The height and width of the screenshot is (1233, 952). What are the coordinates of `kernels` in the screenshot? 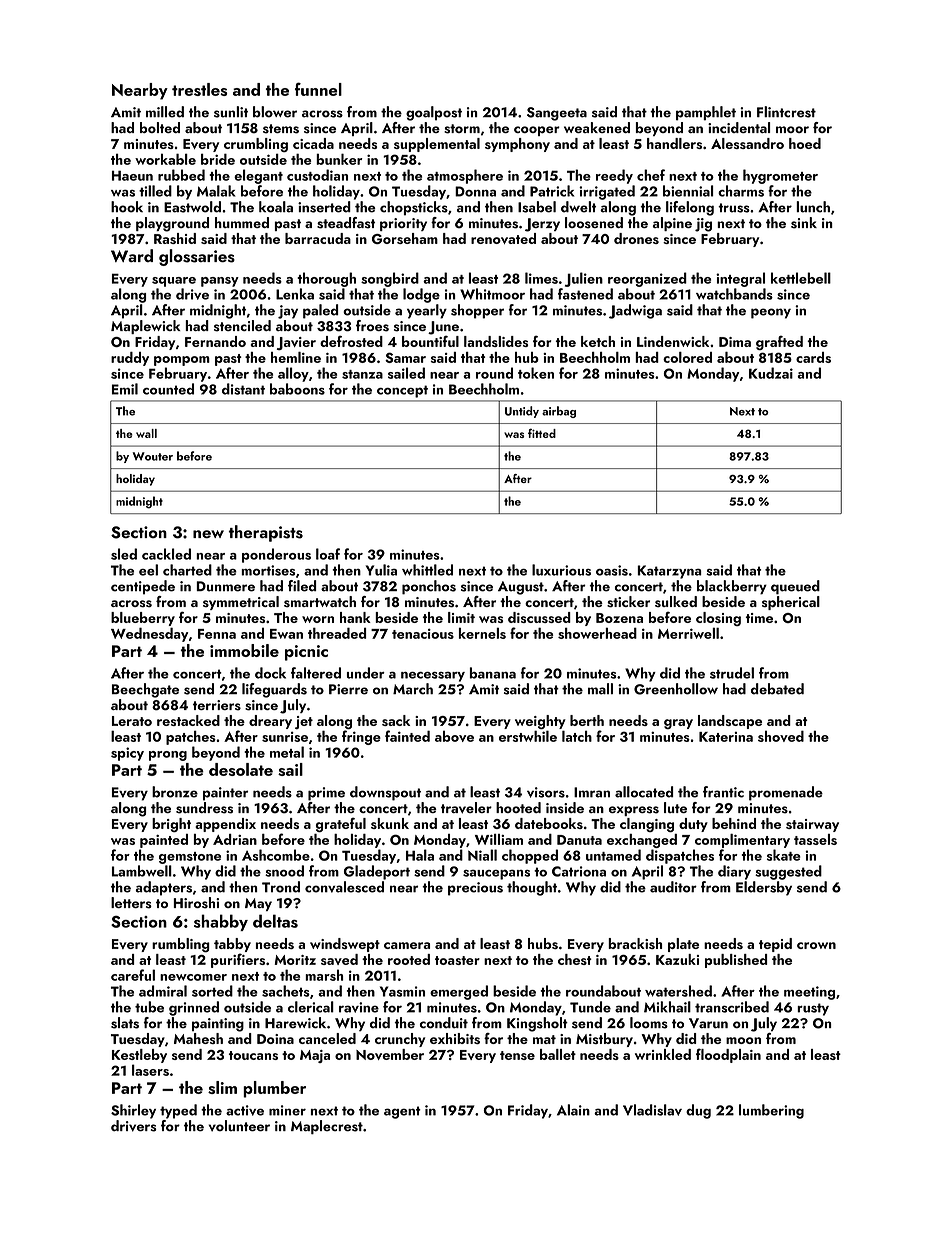 It's located at (482, 633).
